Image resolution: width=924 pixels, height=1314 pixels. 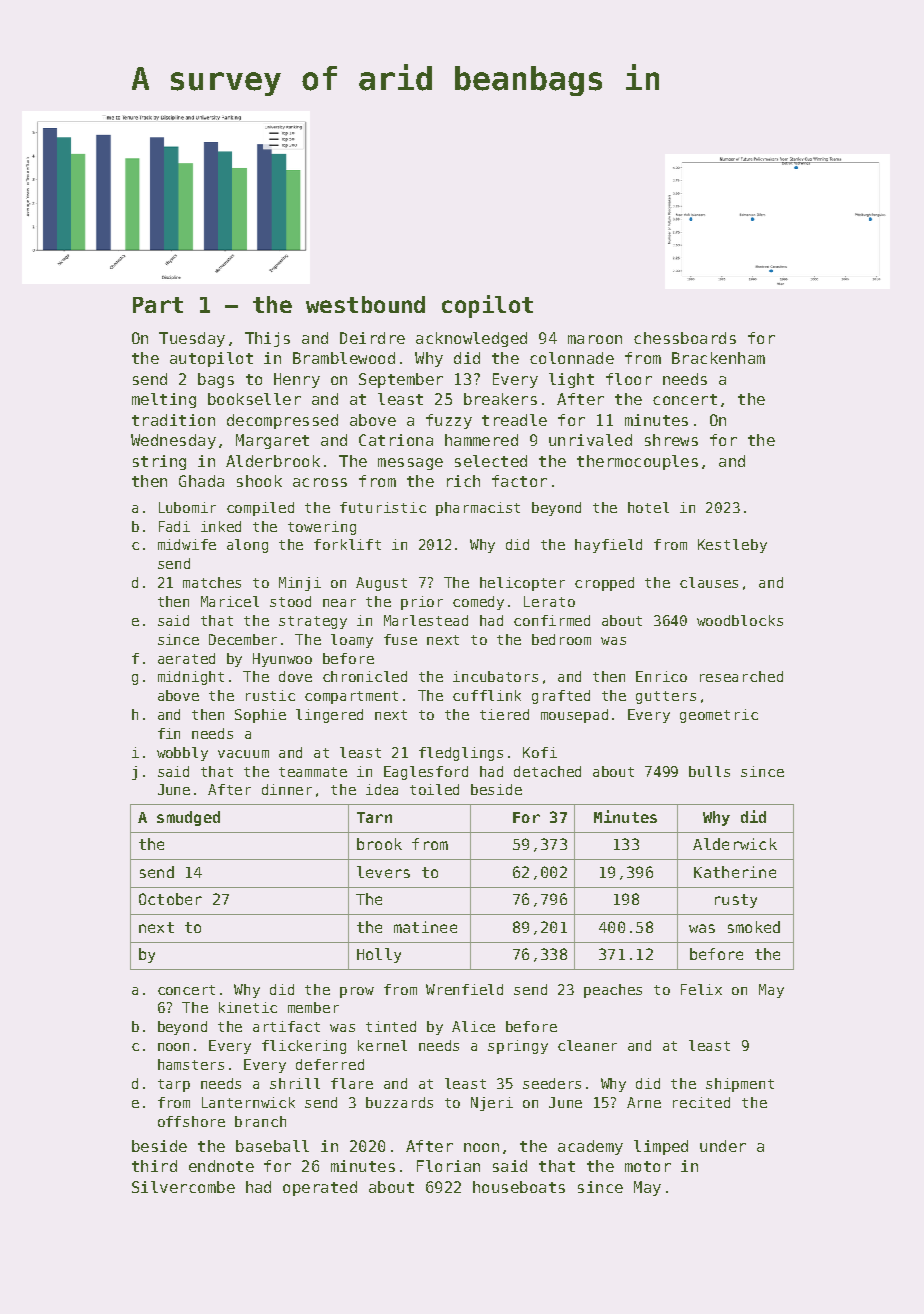 What do you see at coordinates (736, 901) in the page?
I see `rusty` at bounding box center [736, 901].
